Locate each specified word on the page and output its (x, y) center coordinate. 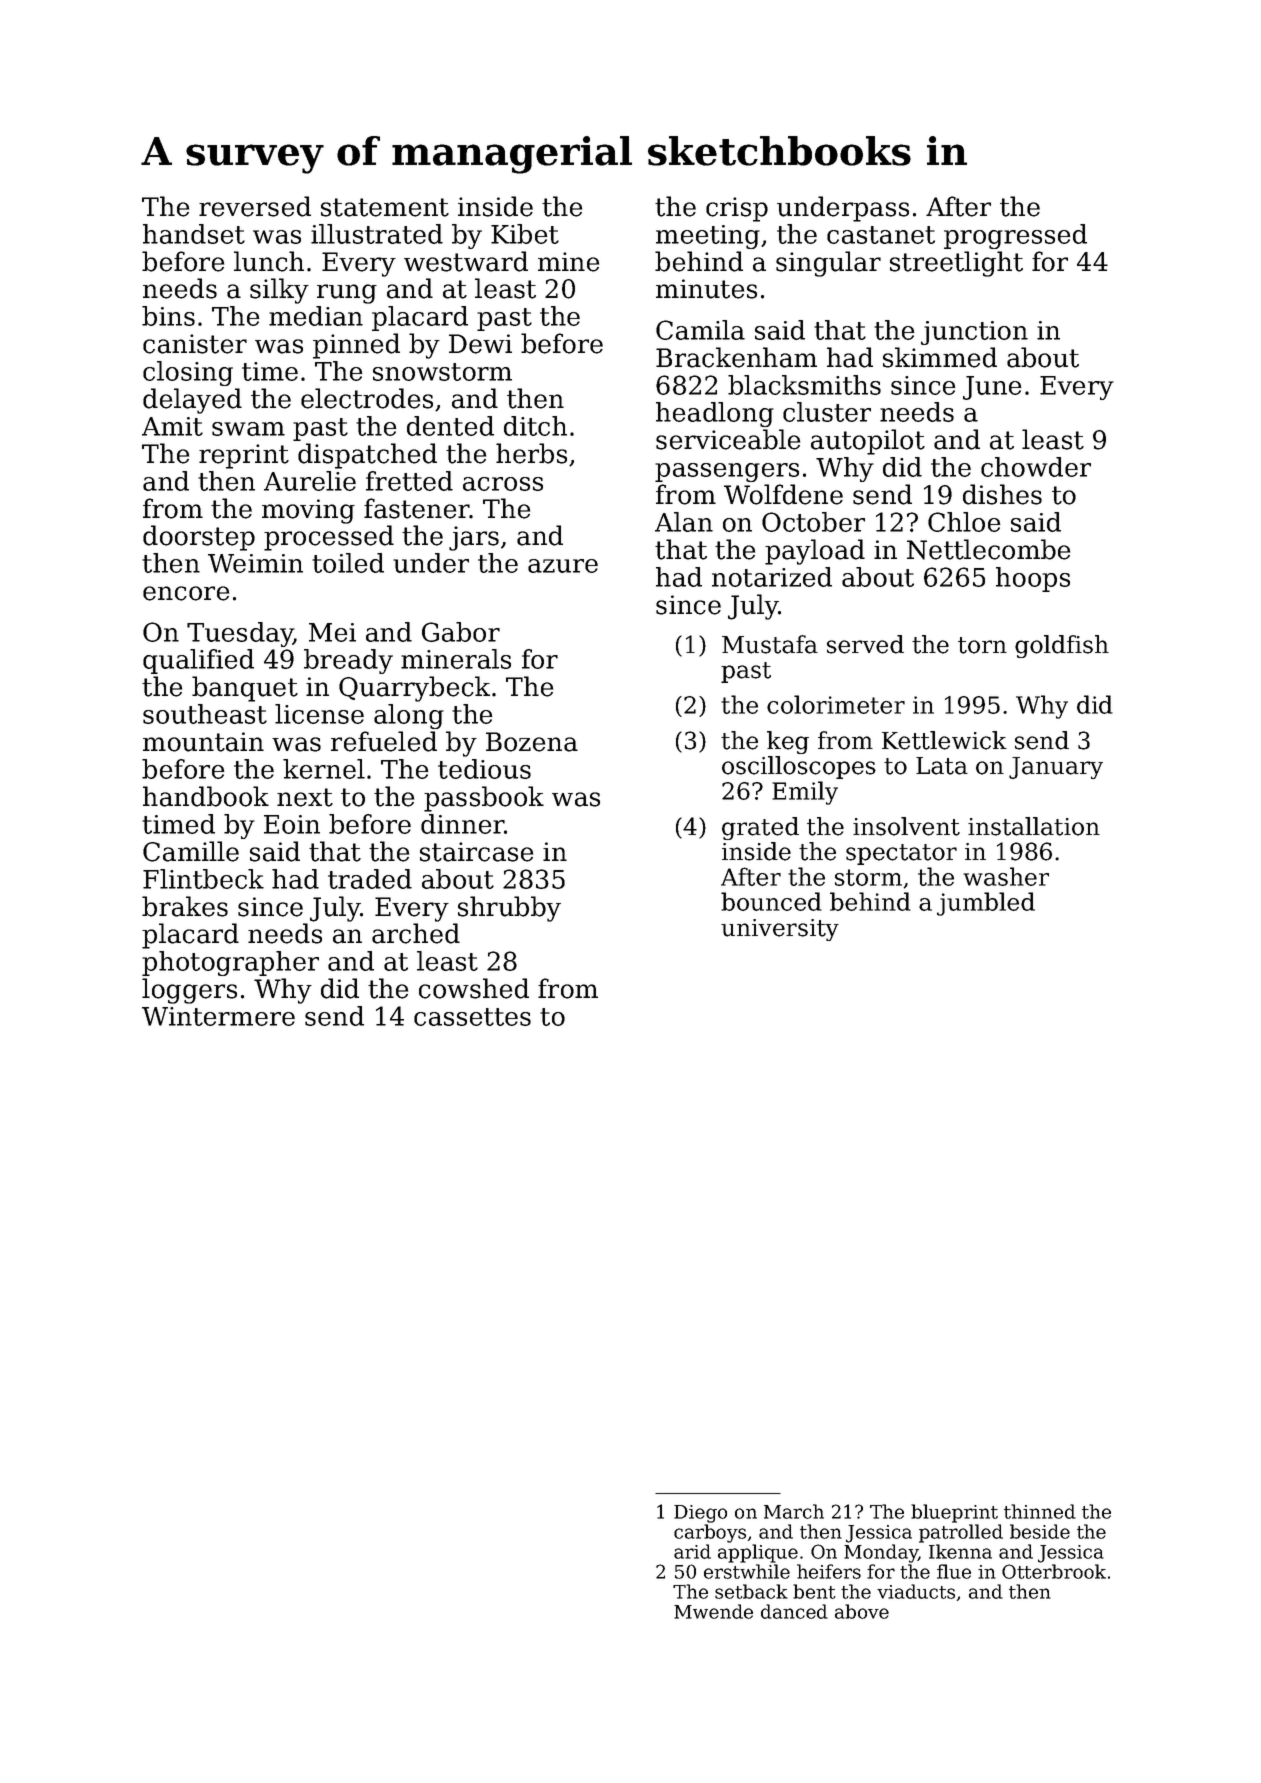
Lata (942, 766)
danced (794, 1611)
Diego (700, 1514)
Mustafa (770, 644)
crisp (737, 209)
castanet (881, 235)
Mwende (713, 1611)
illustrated (377, 234)
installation (1034, 826)
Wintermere (218, 1016)
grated (760, 828)
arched (416, 933)
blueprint (954, 1513)
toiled (348, 563)
